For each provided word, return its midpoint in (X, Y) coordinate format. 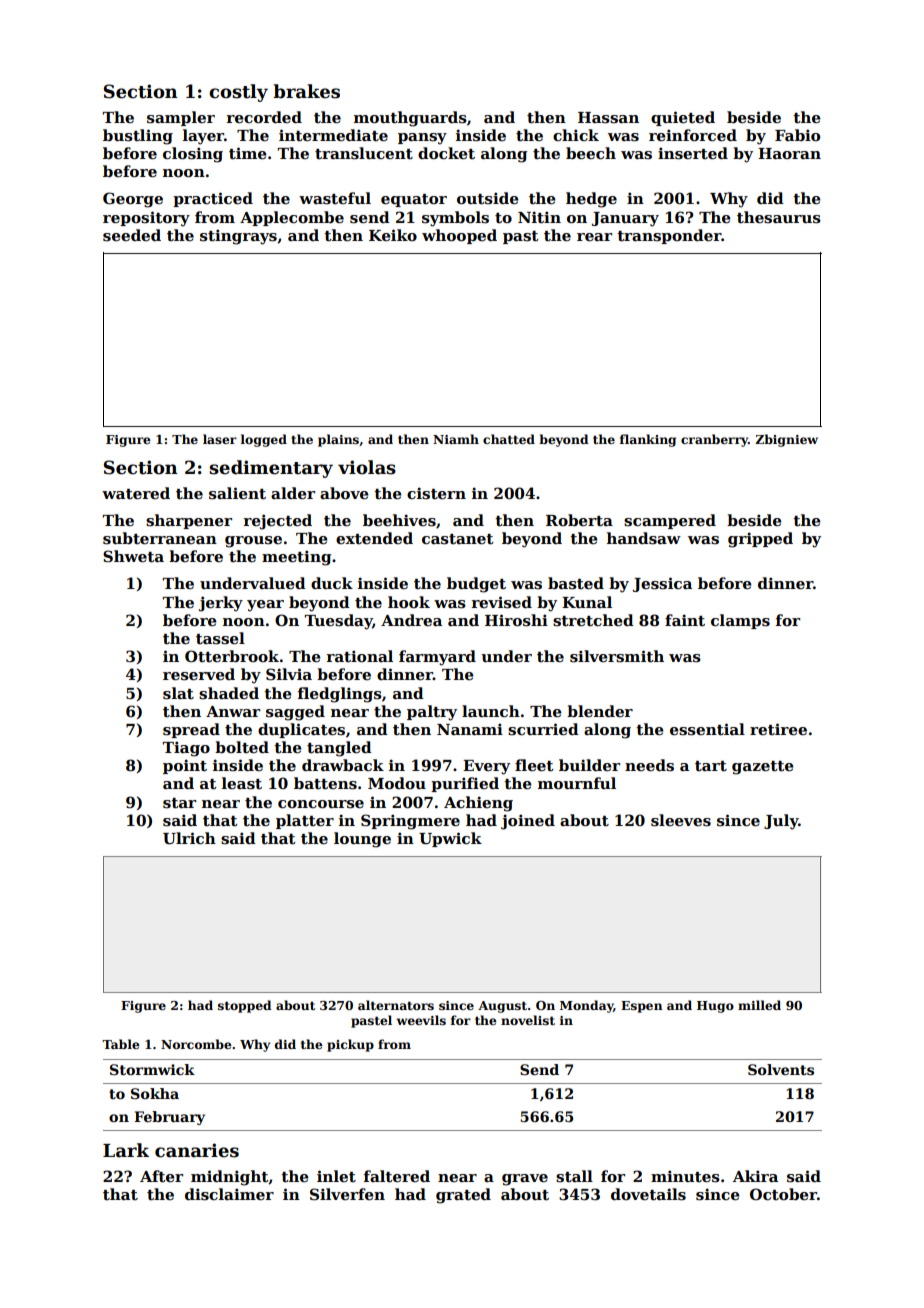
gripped (760, 540)
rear (594, 237)
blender (600, 711)
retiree (778, 729)
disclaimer (229, 1194)
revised (502, 602)
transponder (669, 236)
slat (178, 693)
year (265, 606)
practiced (213, 199)
